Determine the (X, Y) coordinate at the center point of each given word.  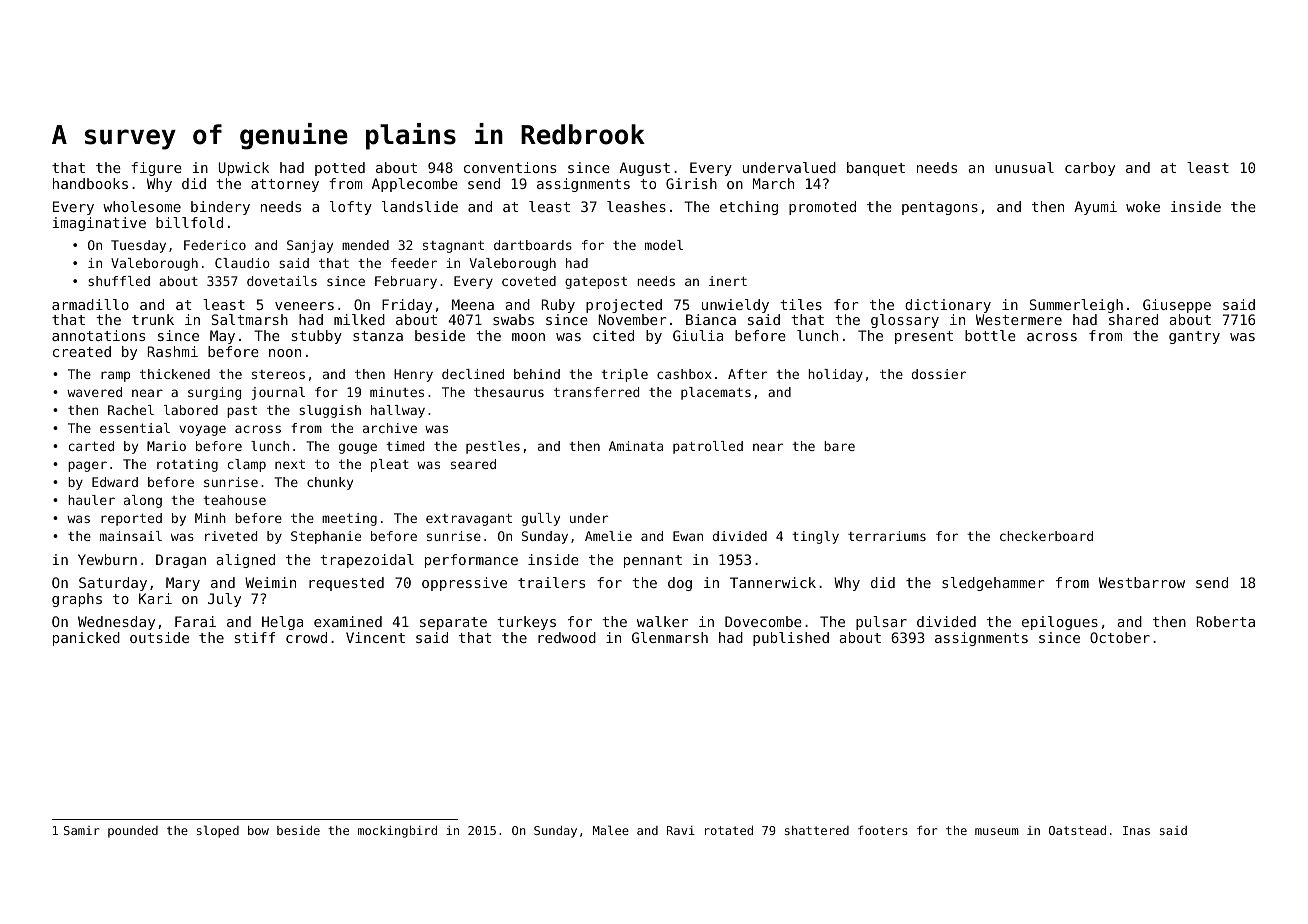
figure (156, 169)
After (747, 374)
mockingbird (397, 831)
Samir (81, 830)
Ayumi (1095, 208)
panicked (86, 639)
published (791, 639)
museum (997, 831)
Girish (691, 183)
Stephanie (326, 537)
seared (473, 464)
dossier (939, 374)
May (222, 337)
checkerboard (1046, 536)
